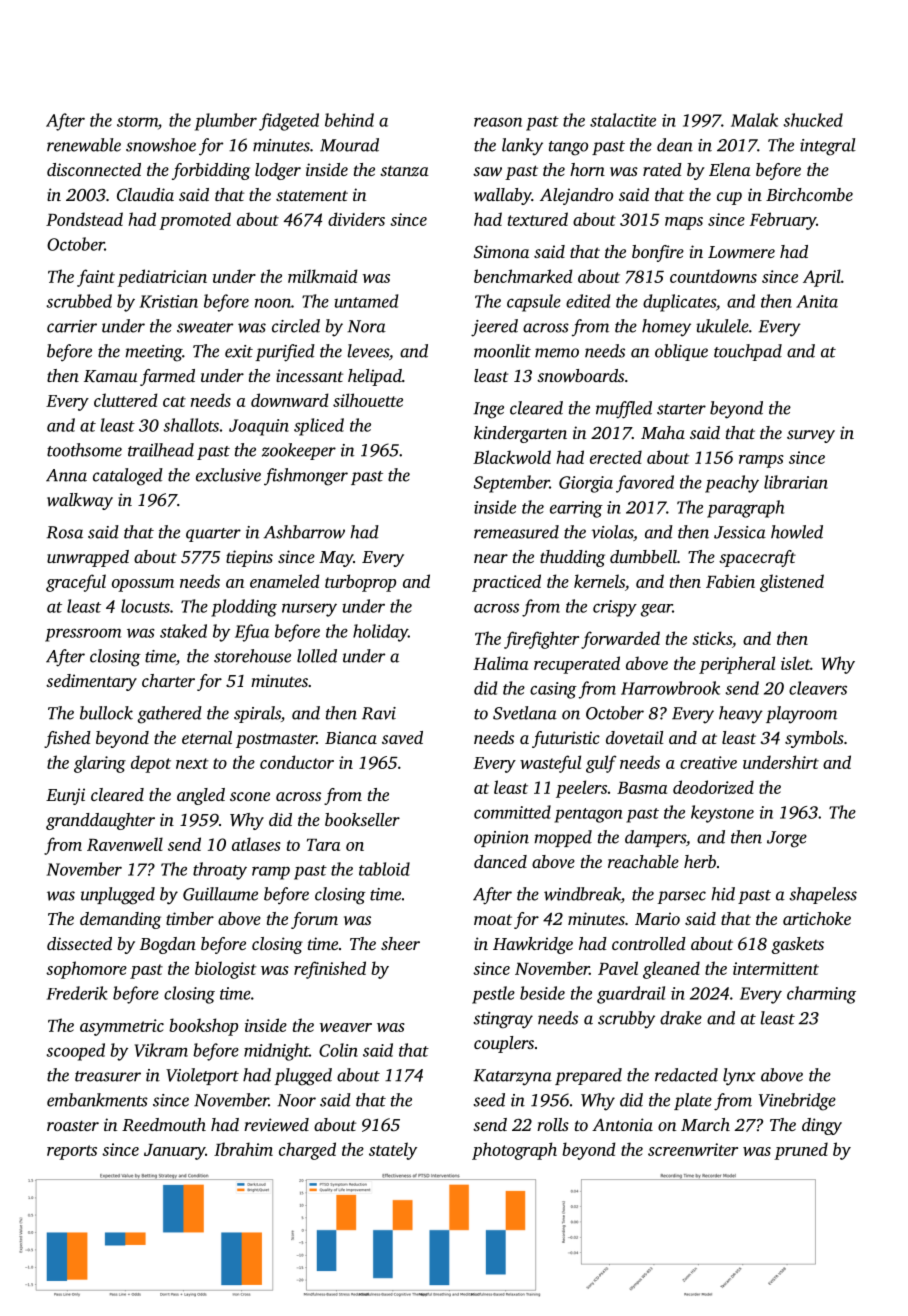 The height and width of the screenshot is (1316, 908). I want to click on Malak, so click(754, 120).
